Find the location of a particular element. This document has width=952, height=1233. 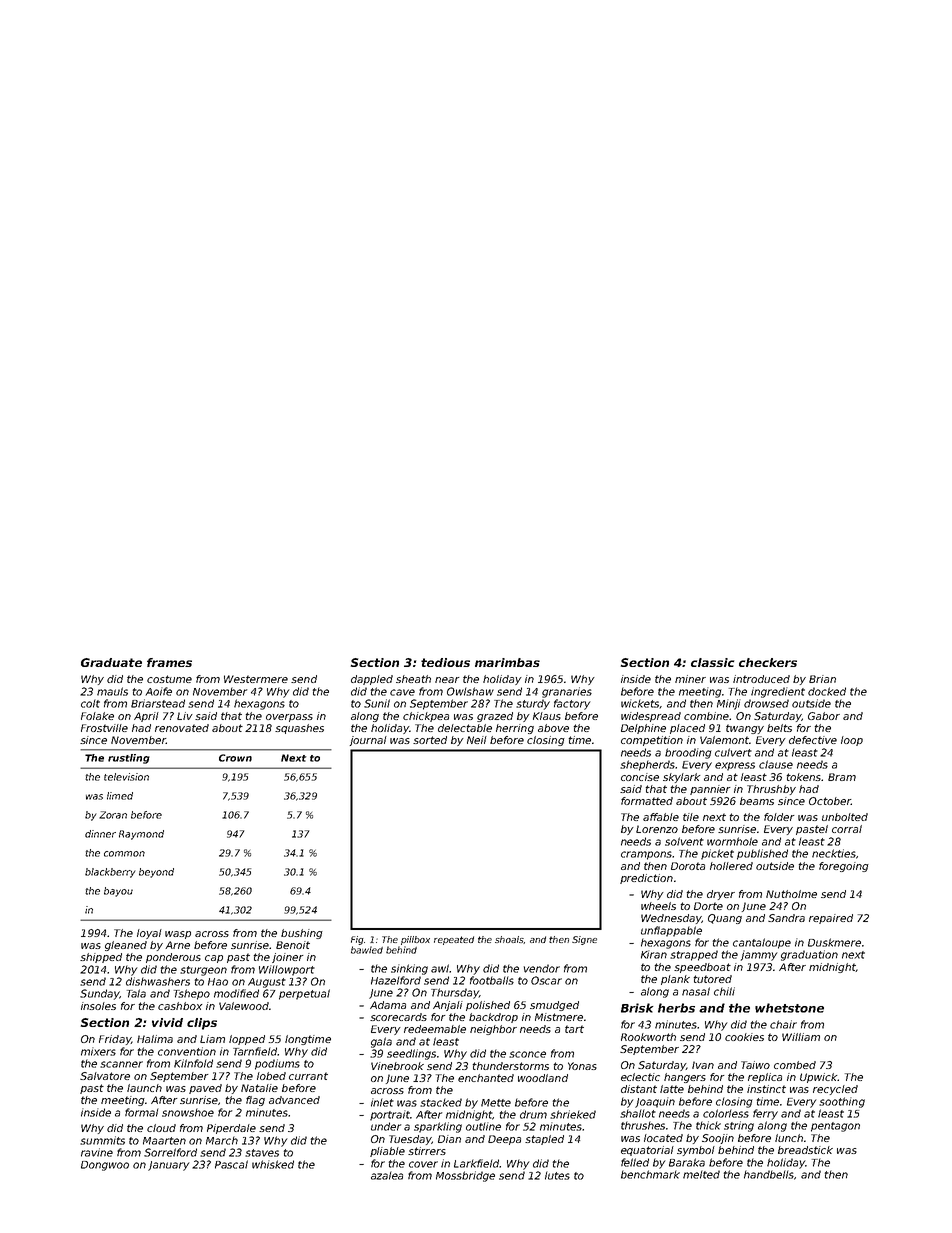

Mossbridge is located at coordinates (465, 1176).
